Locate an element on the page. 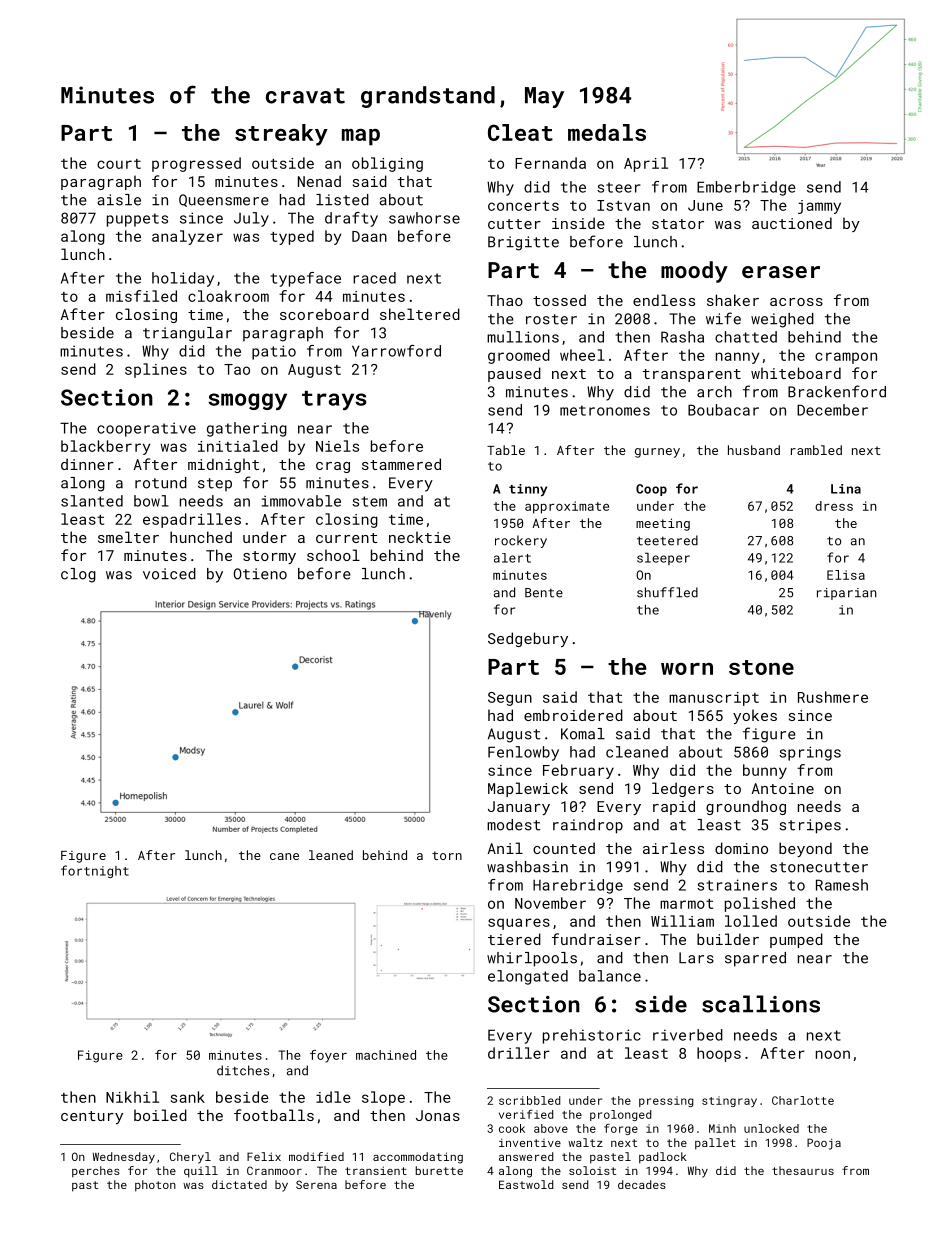 This page has width=952, height=1233. ditches is located at coordinates (243, 1070).
